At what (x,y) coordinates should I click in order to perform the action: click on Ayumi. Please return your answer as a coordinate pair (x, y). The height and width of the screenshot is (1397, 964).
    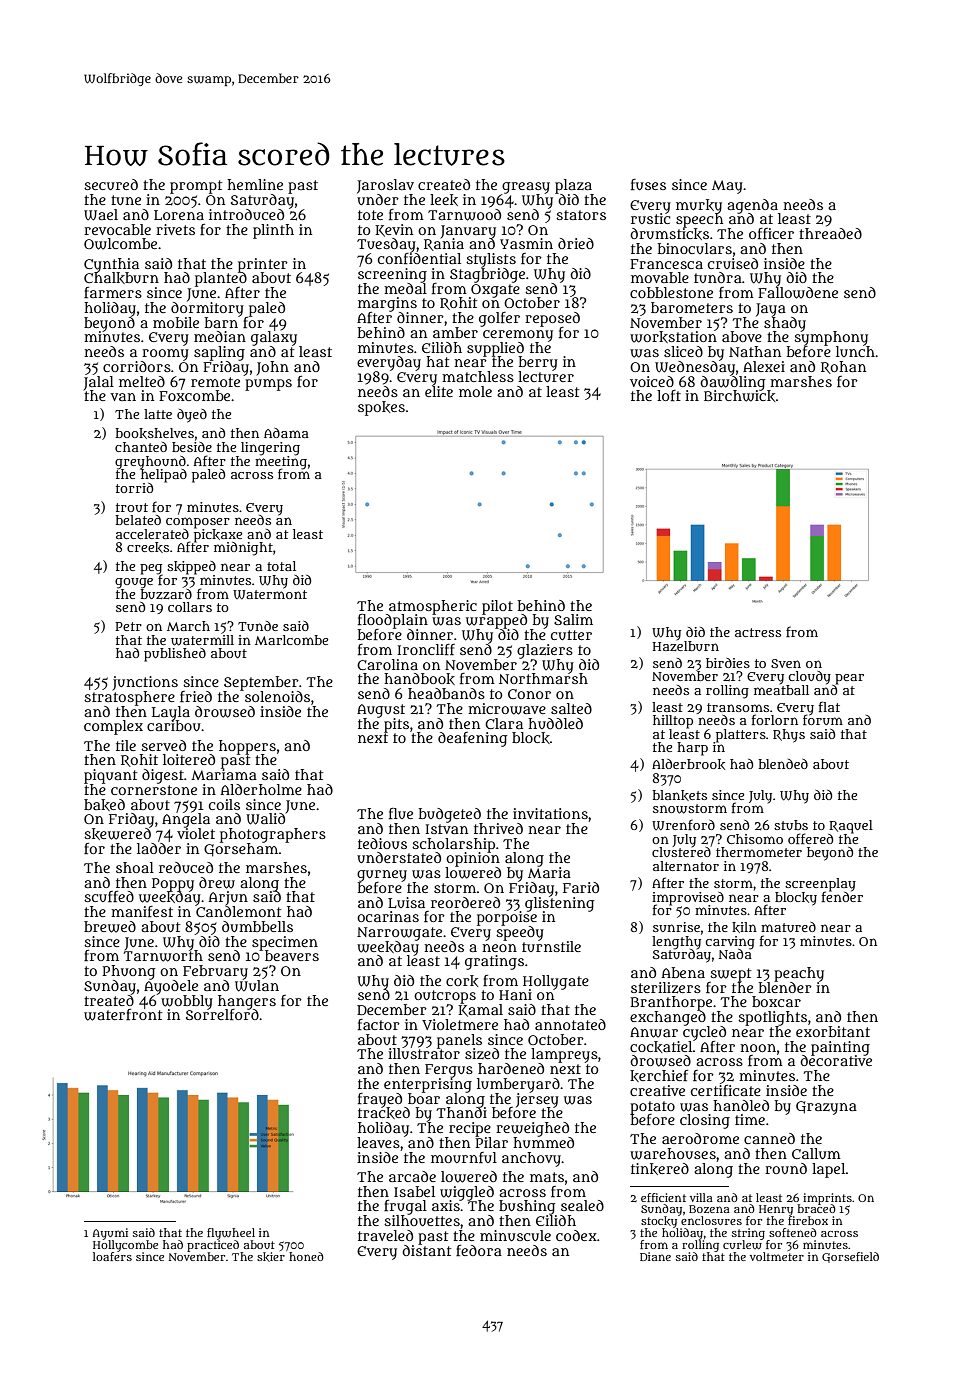
    Looking at the image, I should click on (110, 1234).
